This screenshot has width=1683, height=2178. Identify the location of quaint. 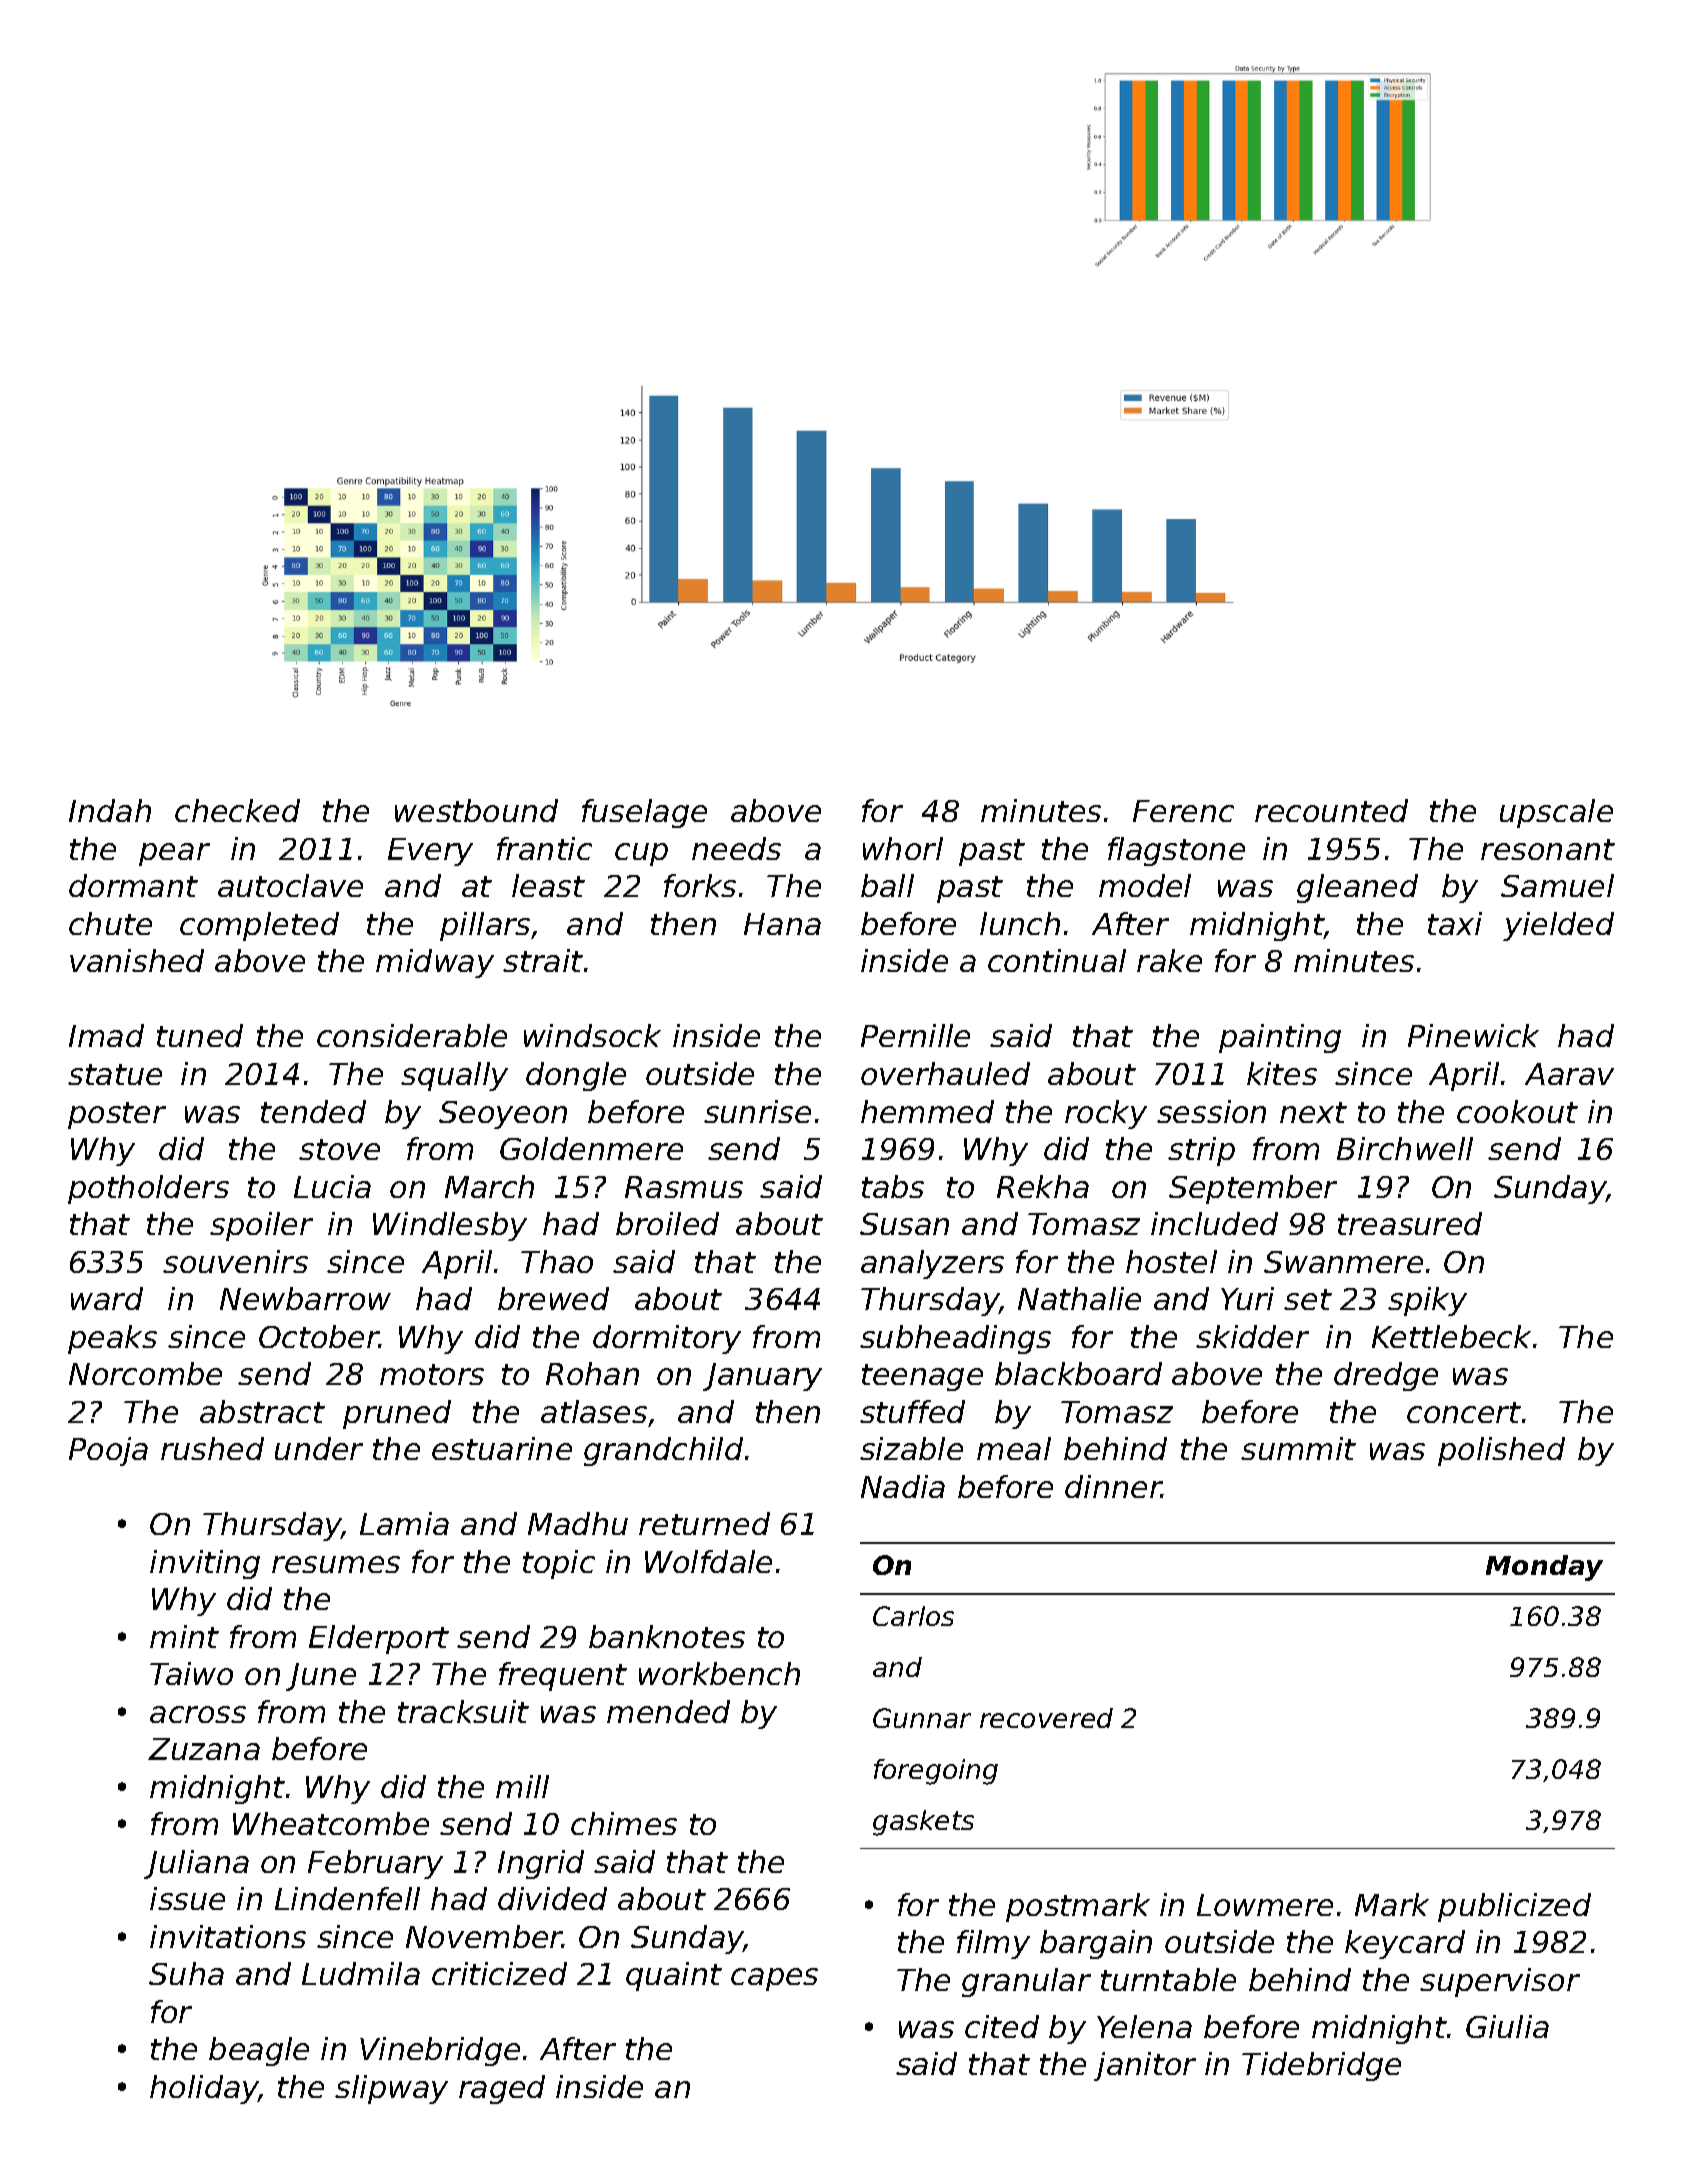
(674, 1976).
